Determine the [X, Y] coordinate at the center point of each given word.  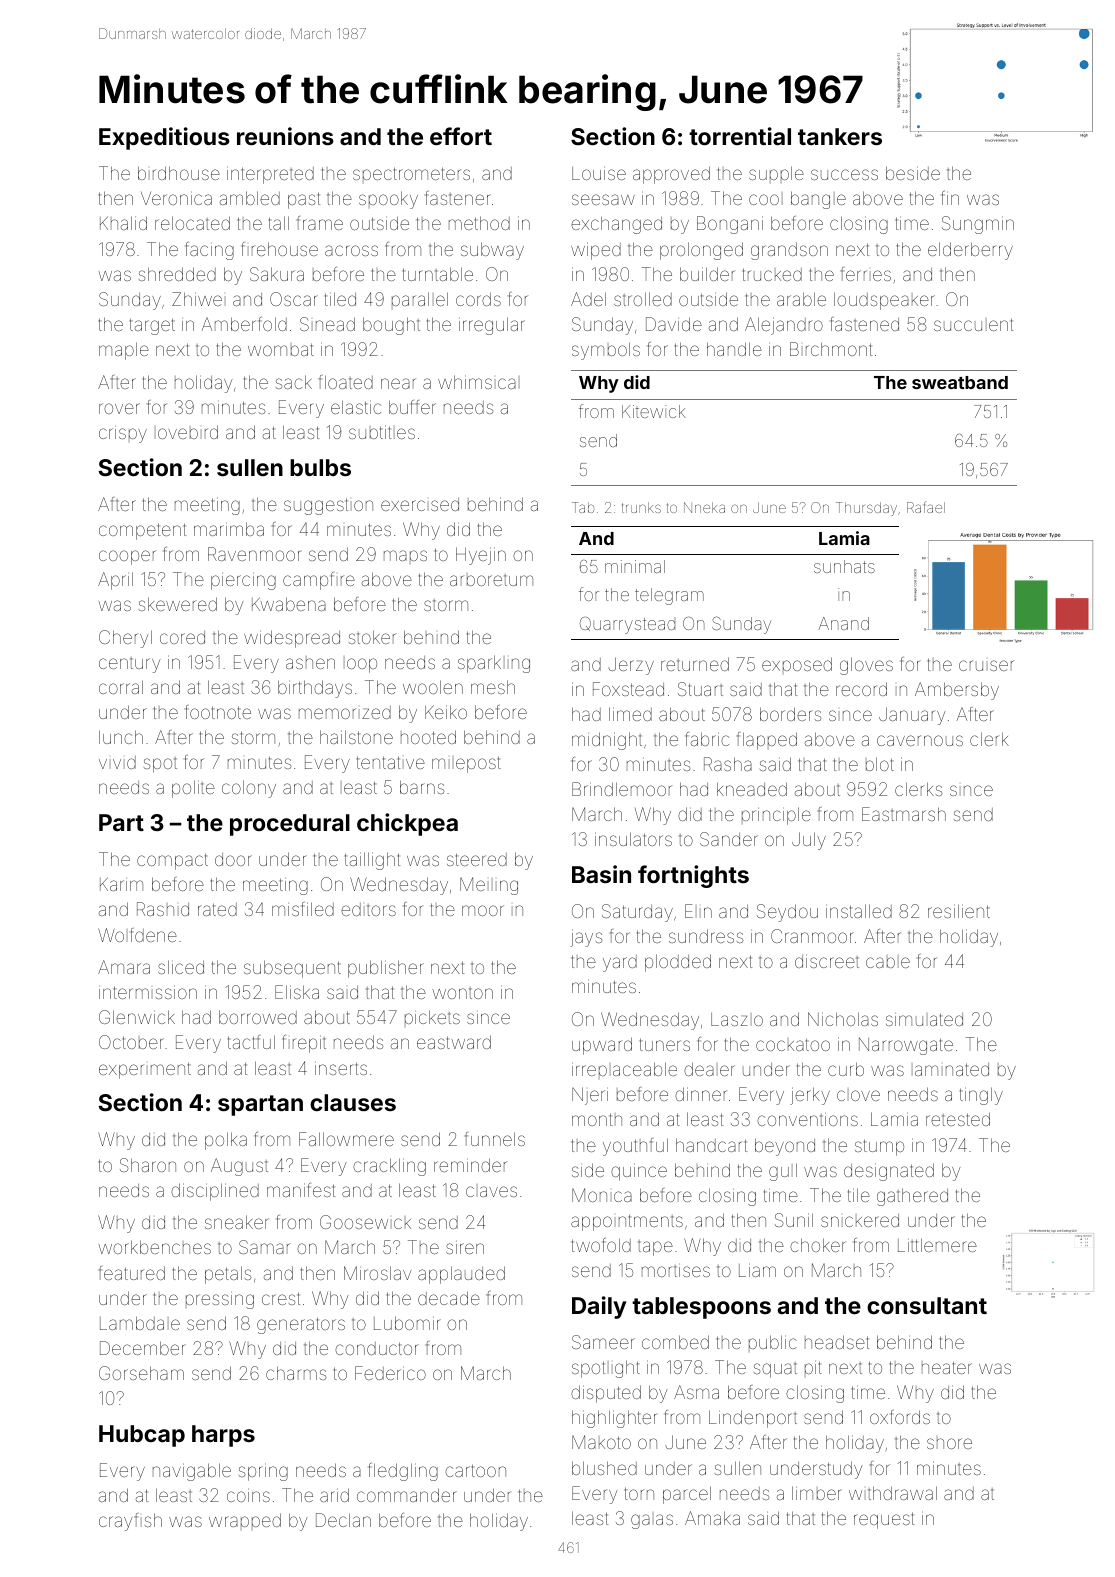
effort [461, 136]
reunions [285, 136]
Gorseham [141, 1373]
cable [888, 962]
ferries [866, 274]
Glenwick [137, 1017]
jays [586, 938]
